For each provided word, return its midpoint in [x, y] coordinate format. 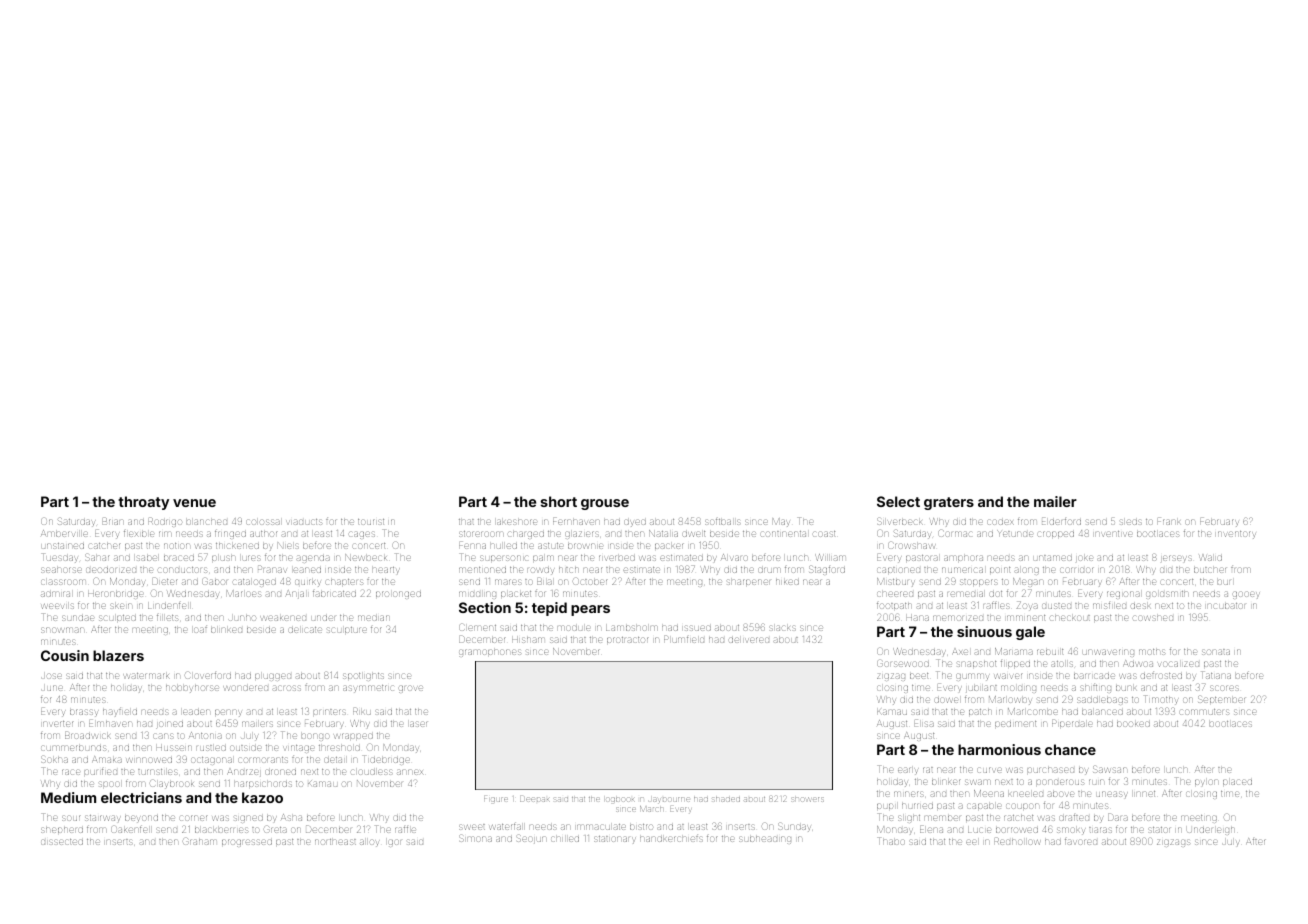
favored [1081, 842]
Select [898, 501]
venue [194, 503]
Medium [68, 797]
